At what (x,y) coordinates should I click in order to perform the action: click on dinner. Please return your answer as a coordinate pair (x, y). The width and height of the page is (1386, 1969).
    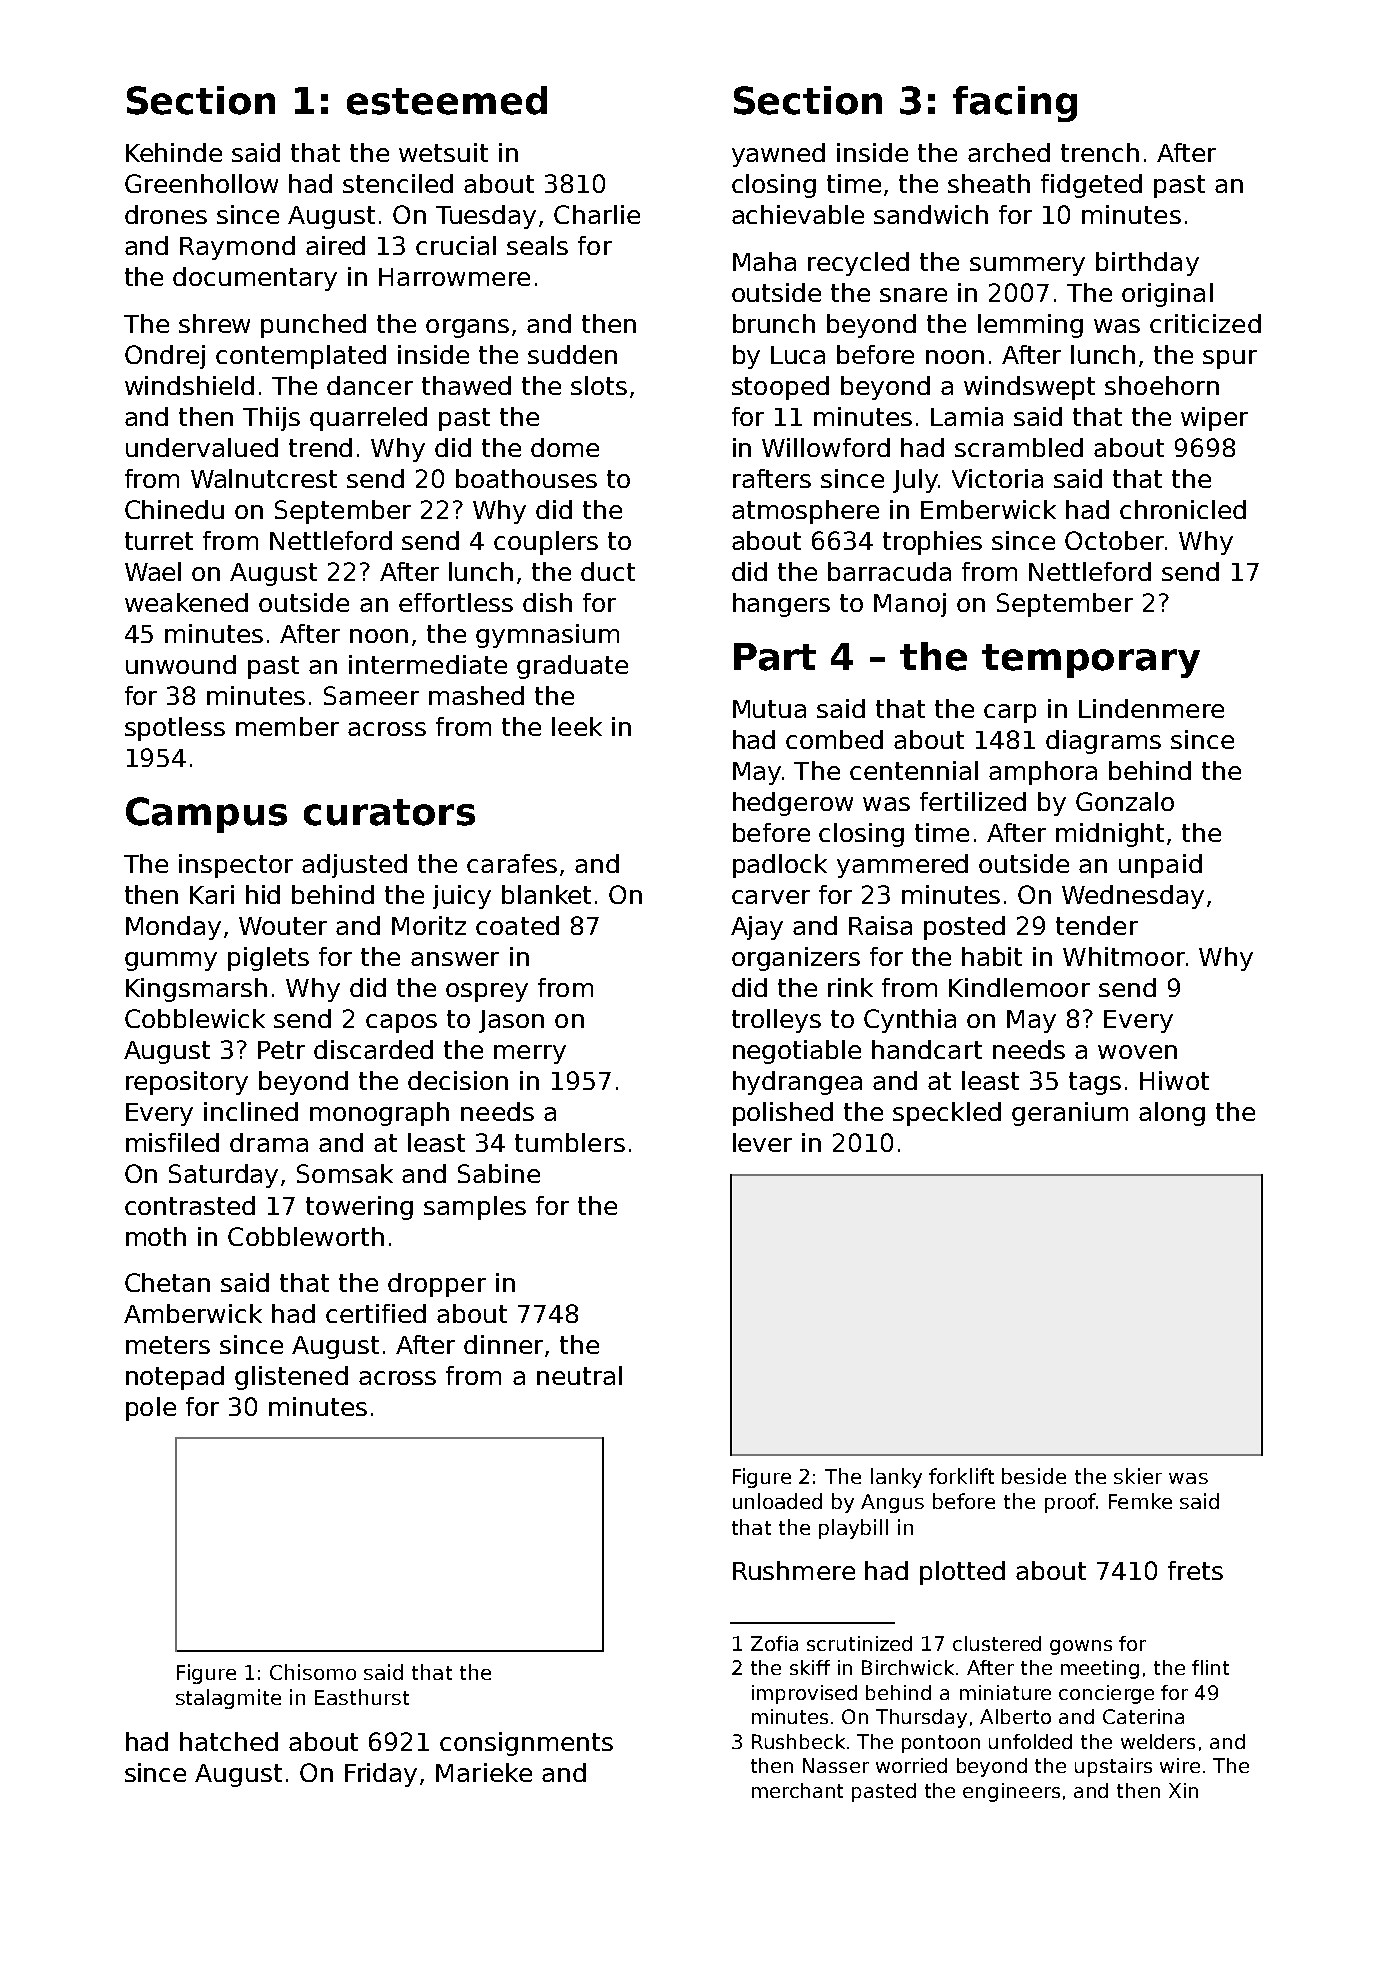
    Looking at the image, I should click on (503, 1344).
